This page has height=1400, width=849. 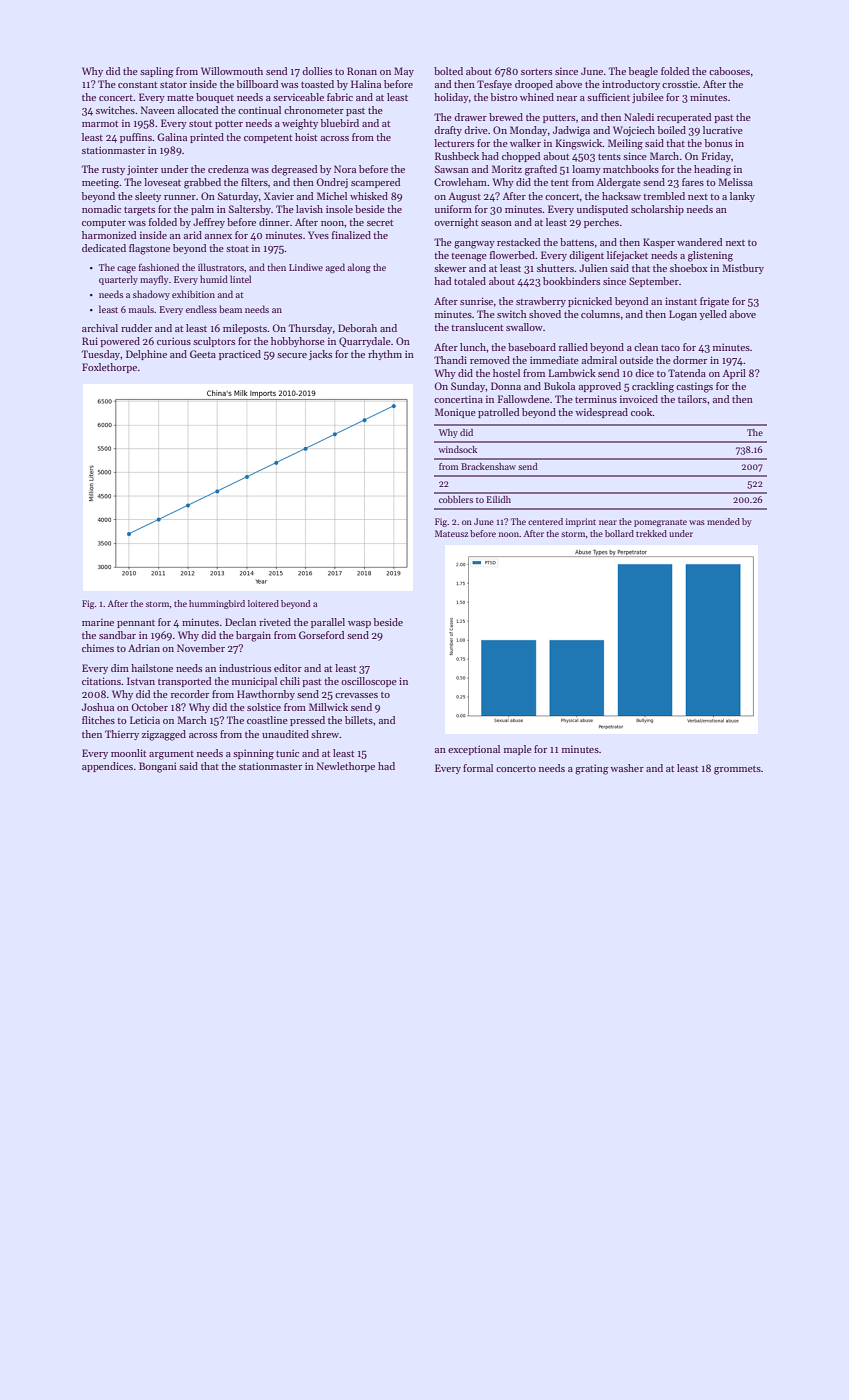 What do you see at coordinates (643, 72) in the page?
I see `beagle` at bounding box center [643, 72].
